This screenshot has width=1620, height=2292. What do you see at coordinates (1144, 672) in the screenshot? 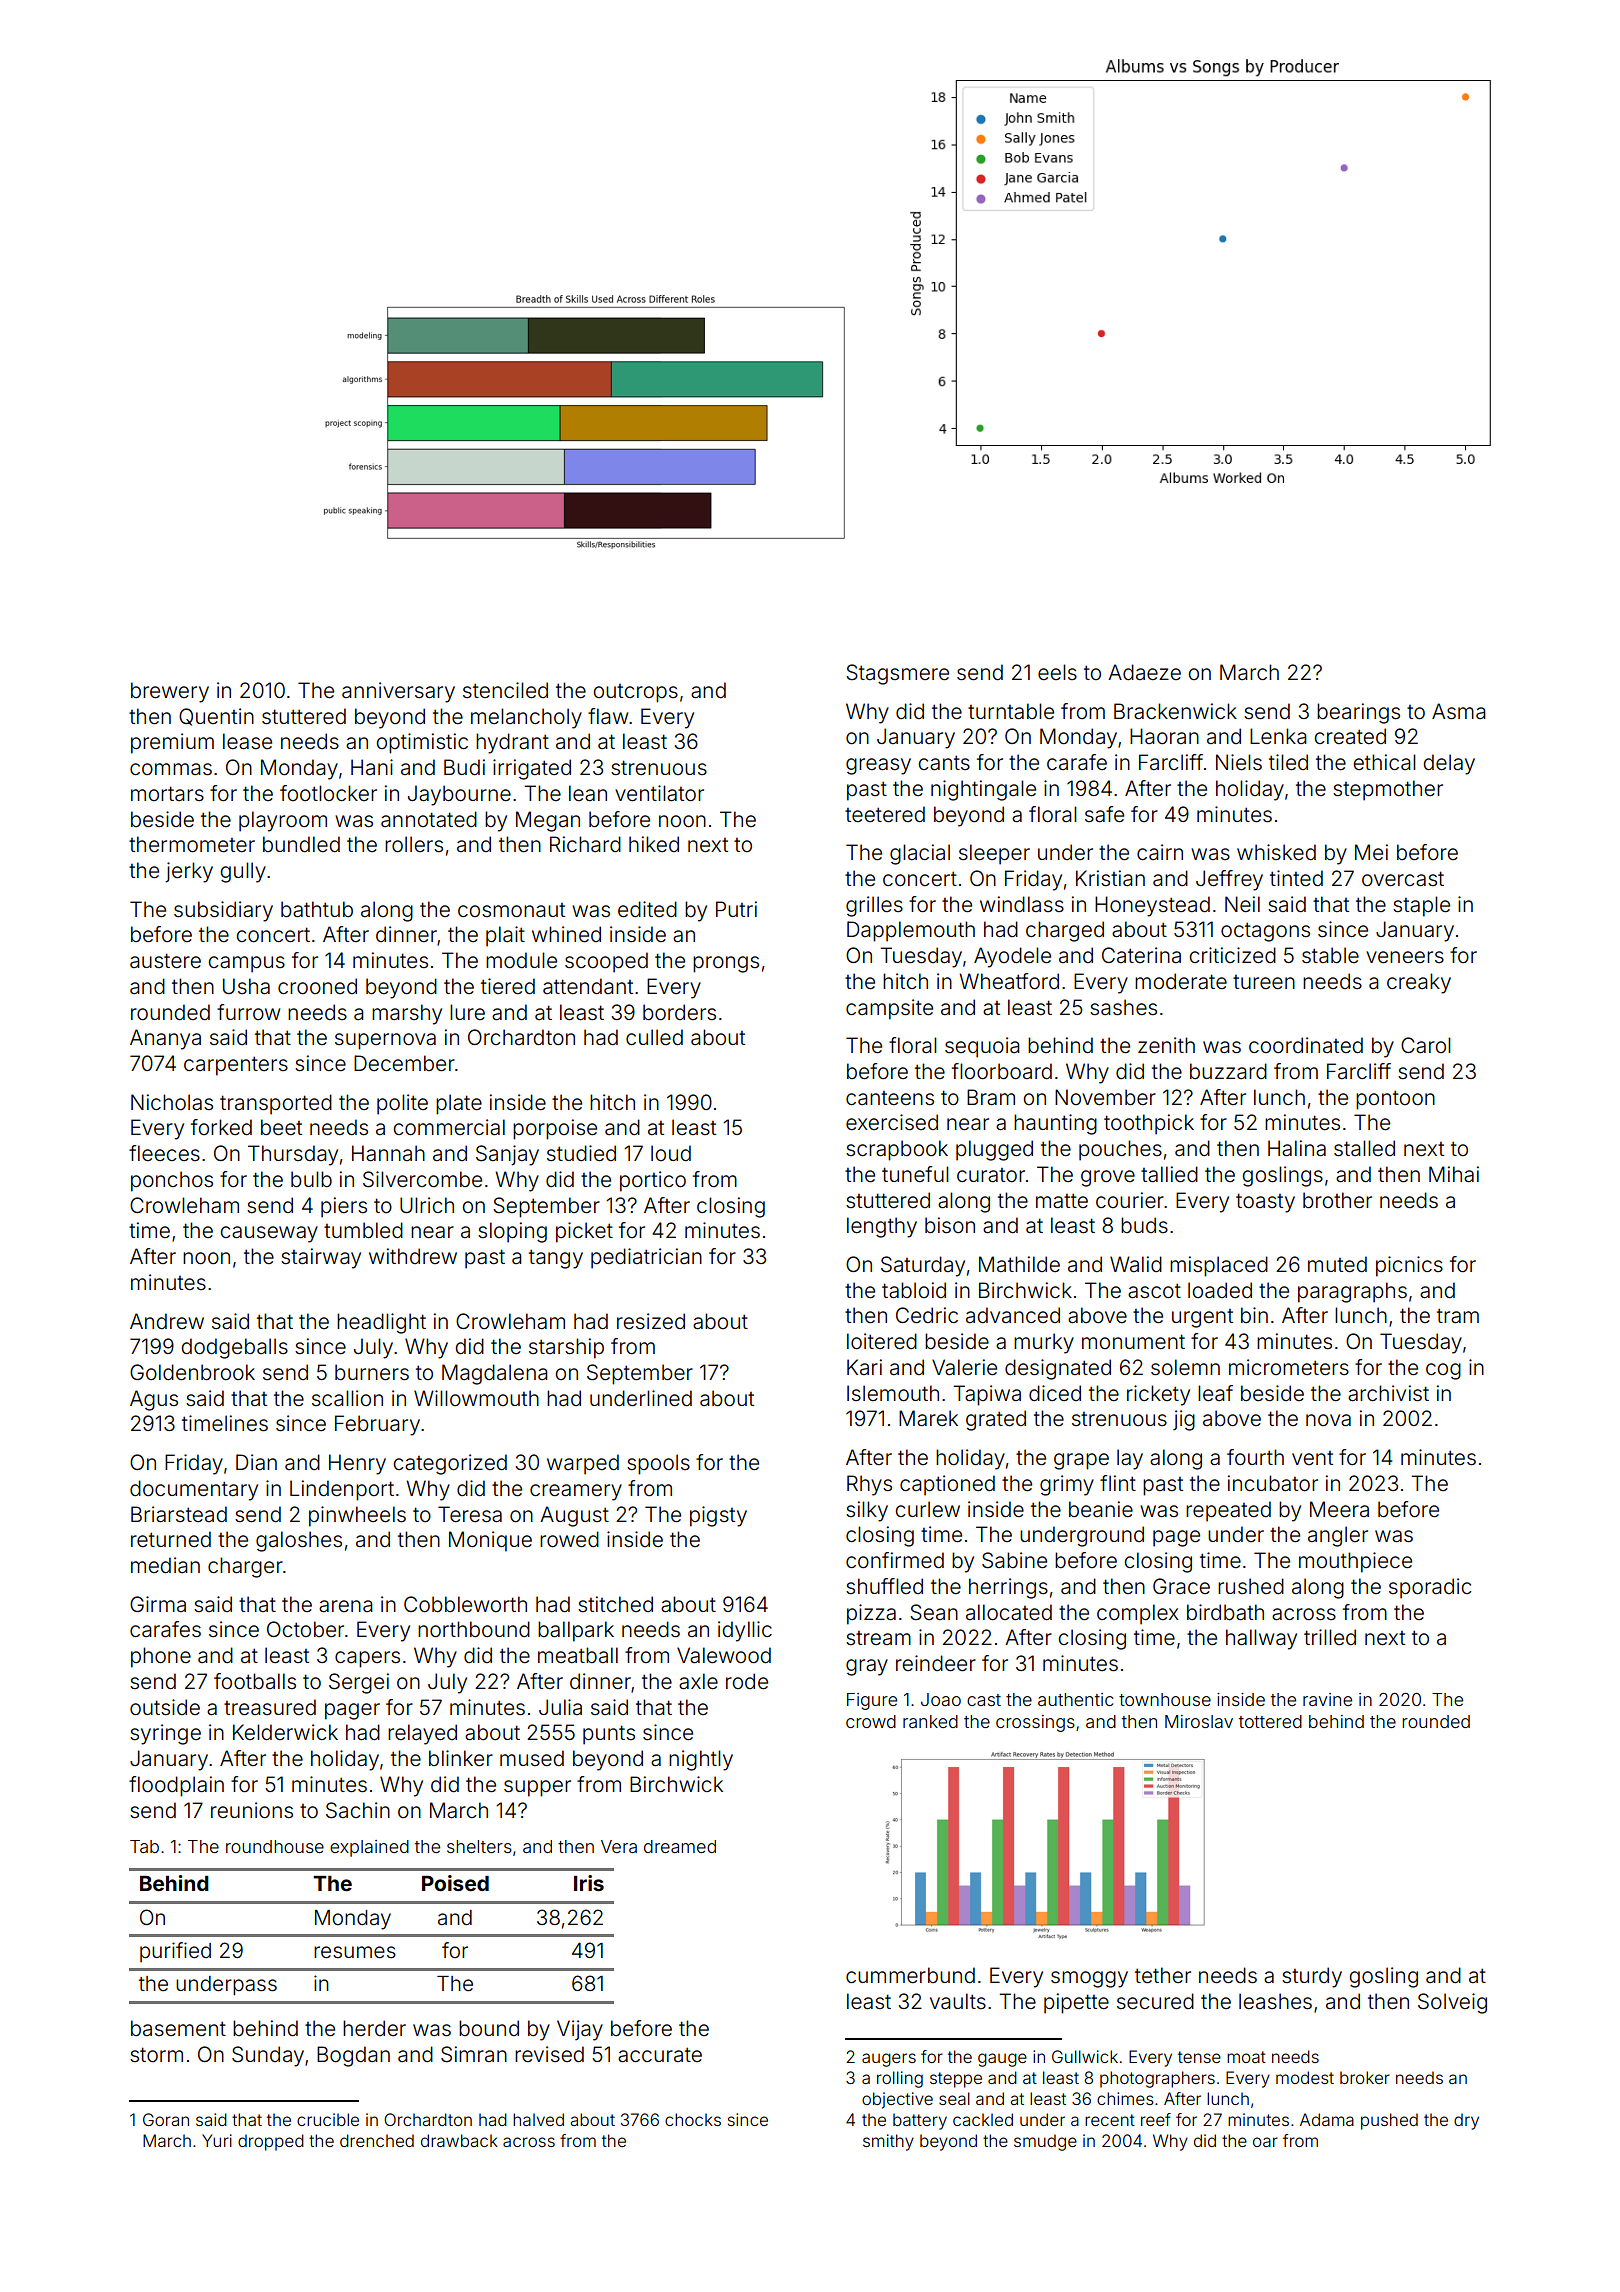
I see `Adaeze` at bounding box center [1144, 672].
